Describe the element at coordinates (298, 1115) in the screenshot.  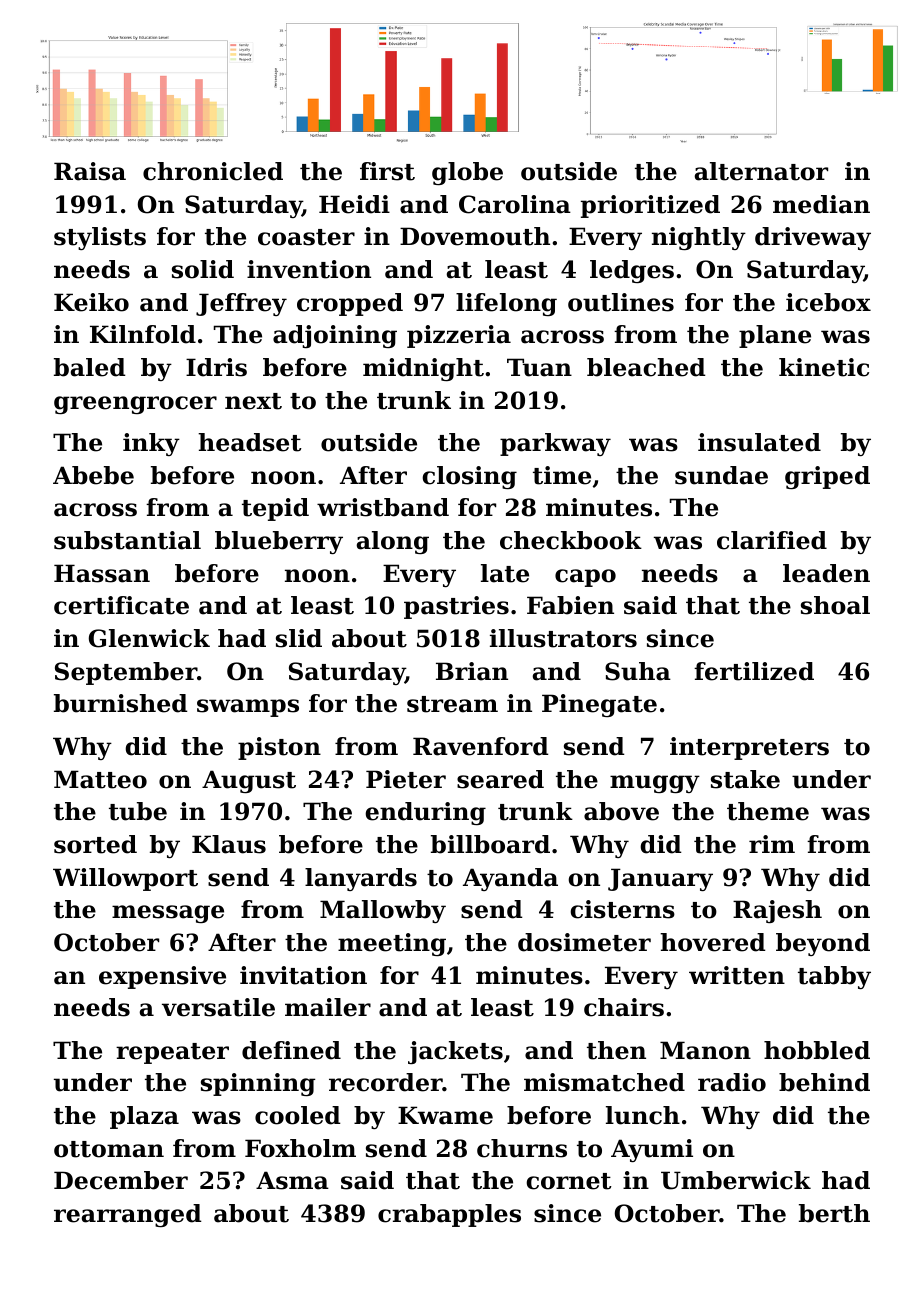
I see `cooled` at that location.
